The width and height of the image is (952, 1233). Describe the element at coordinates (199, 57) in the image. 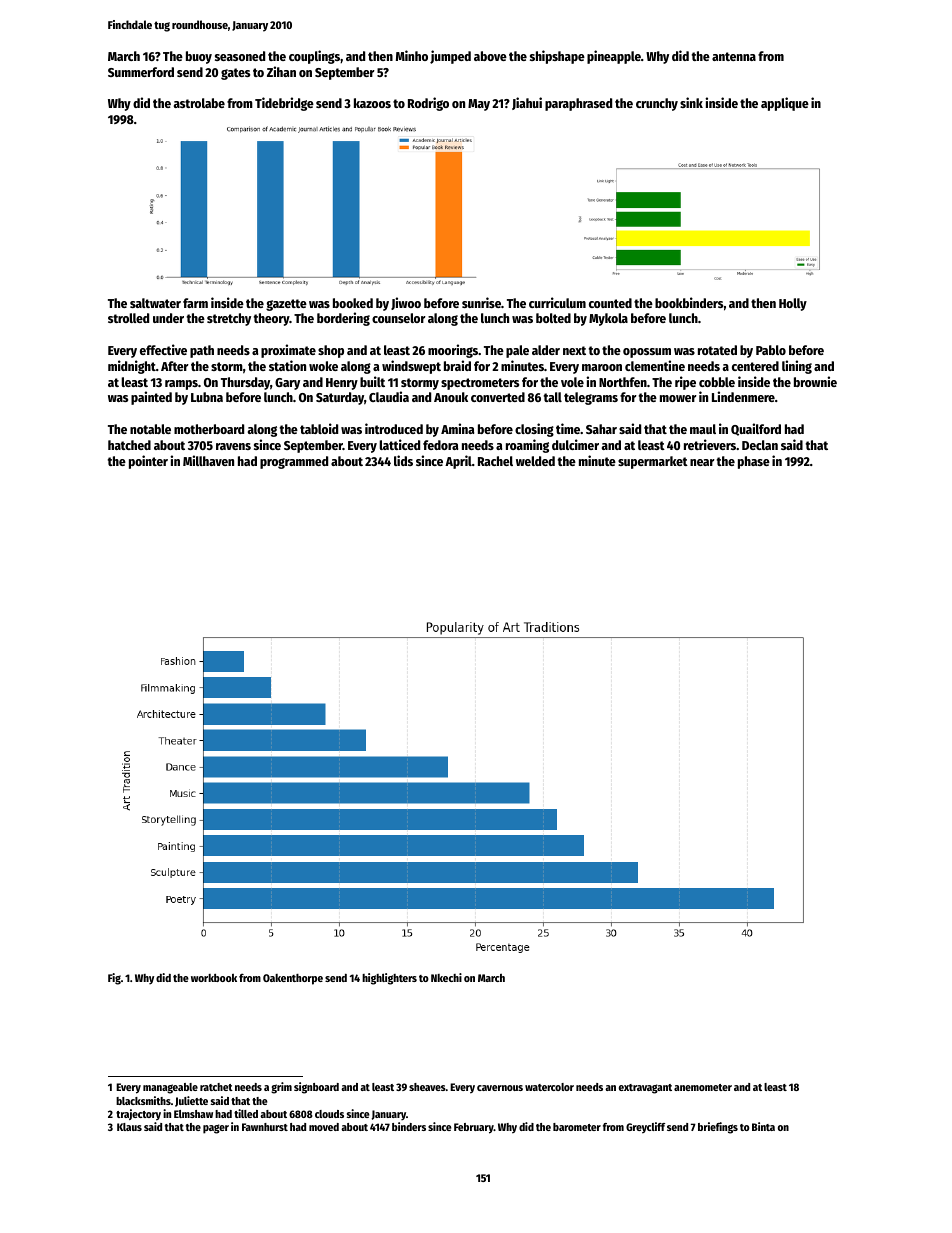

I see `buoy` at that location.
